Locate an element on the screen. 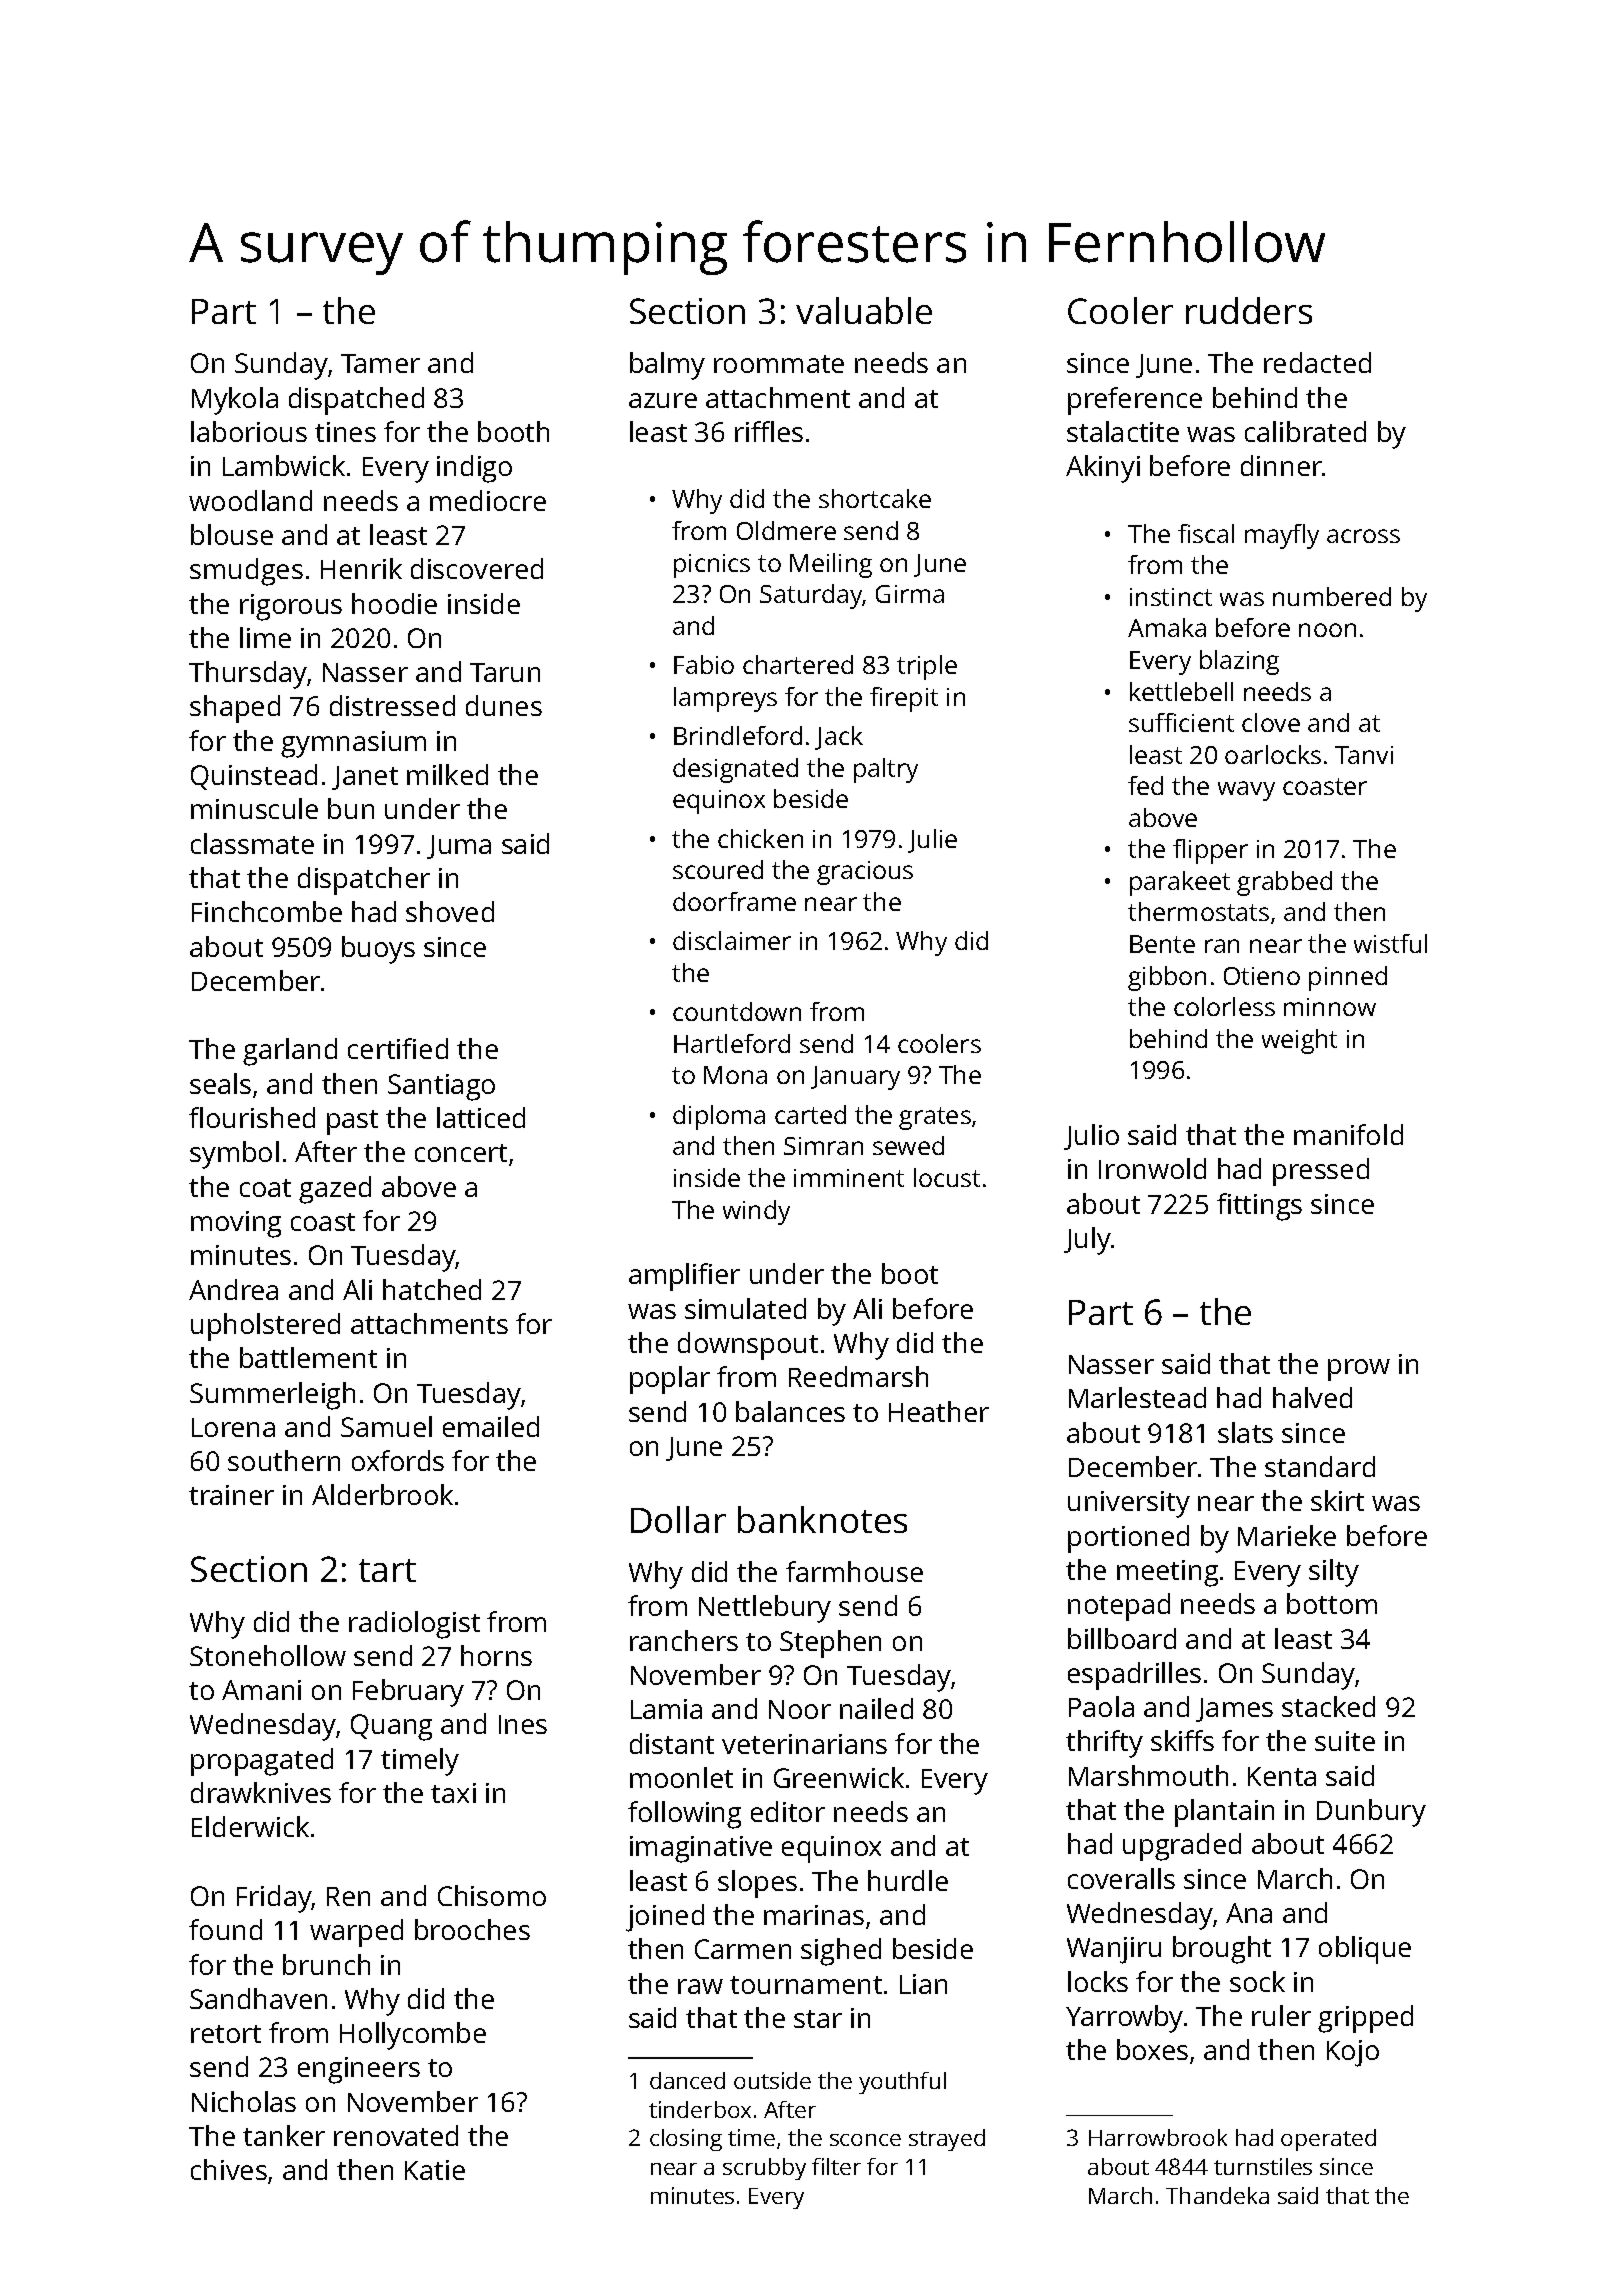 This screenshot has height=2292, width=1620. chartered is located at coordinates (798, 664).
